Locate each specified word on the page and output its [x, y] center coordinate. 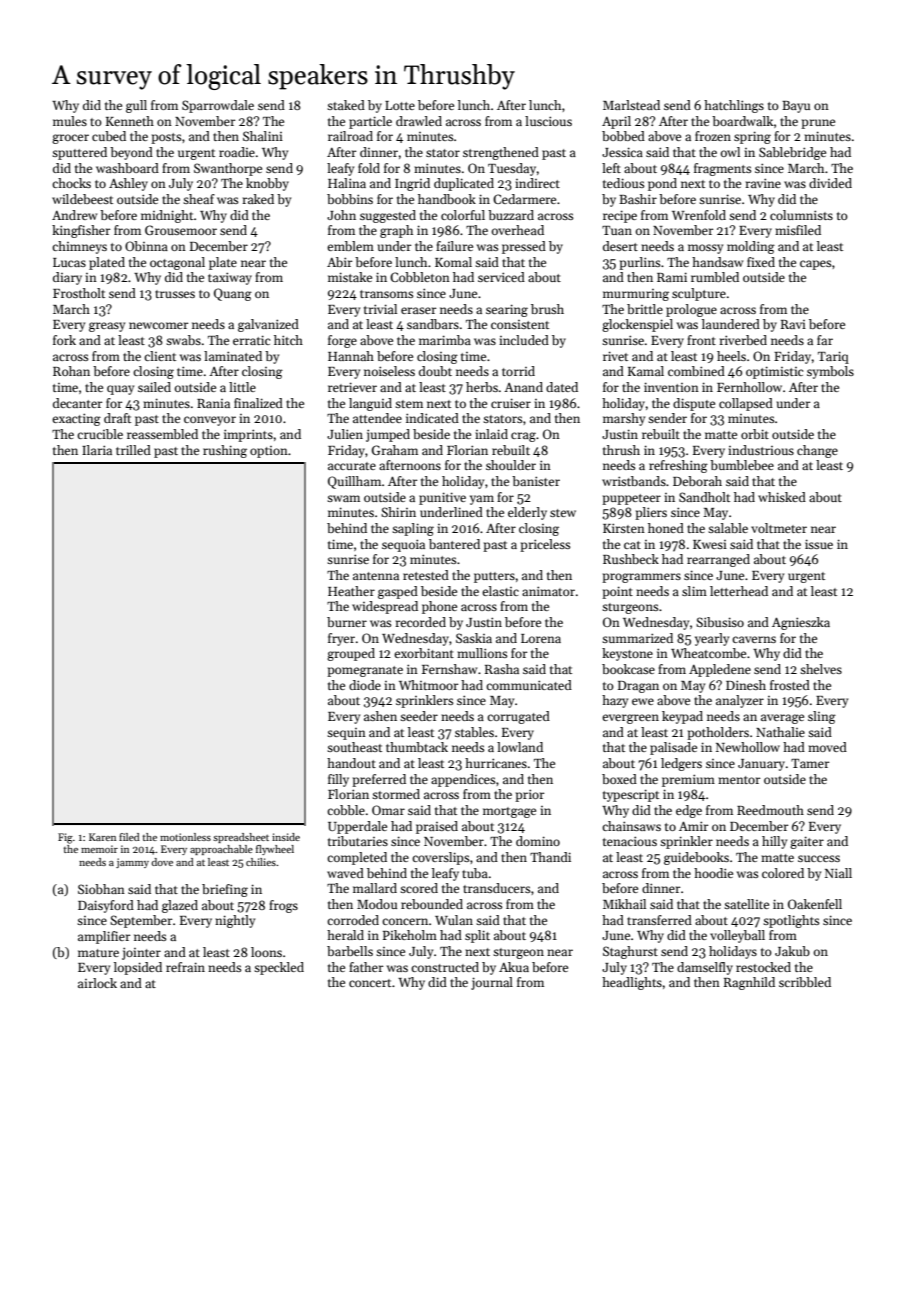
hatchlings [734, 106]
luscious [548, 121]
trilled [133, 450]
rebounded [432, 904]
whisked [782, 497]
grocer [70, 139]
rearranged [718, 560]
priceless [545, 545]
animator [548, 591]
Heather [351, 591]
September [141, 921]
